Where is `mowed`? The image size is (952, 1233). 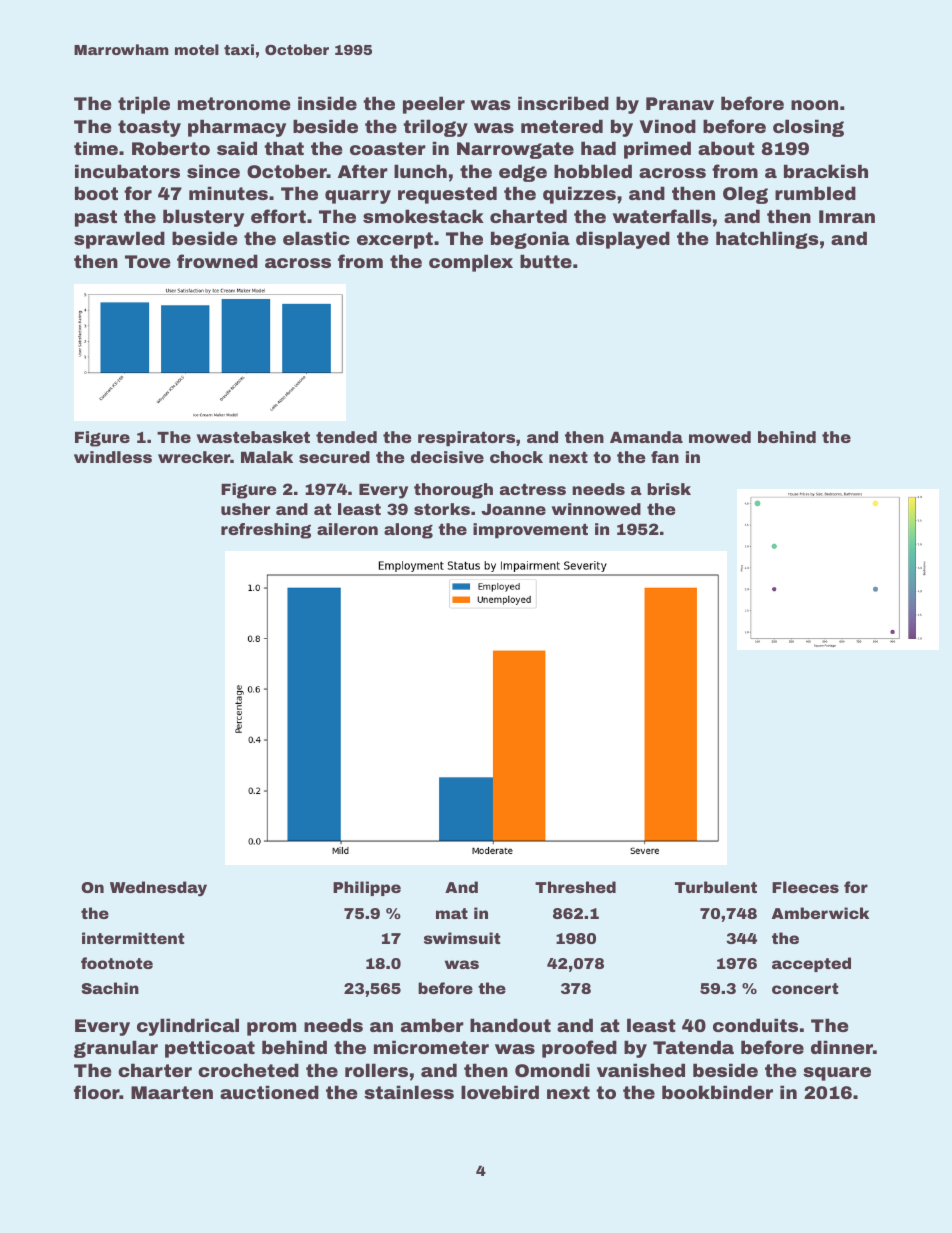
mowed is located at coordinates (720, 437).
